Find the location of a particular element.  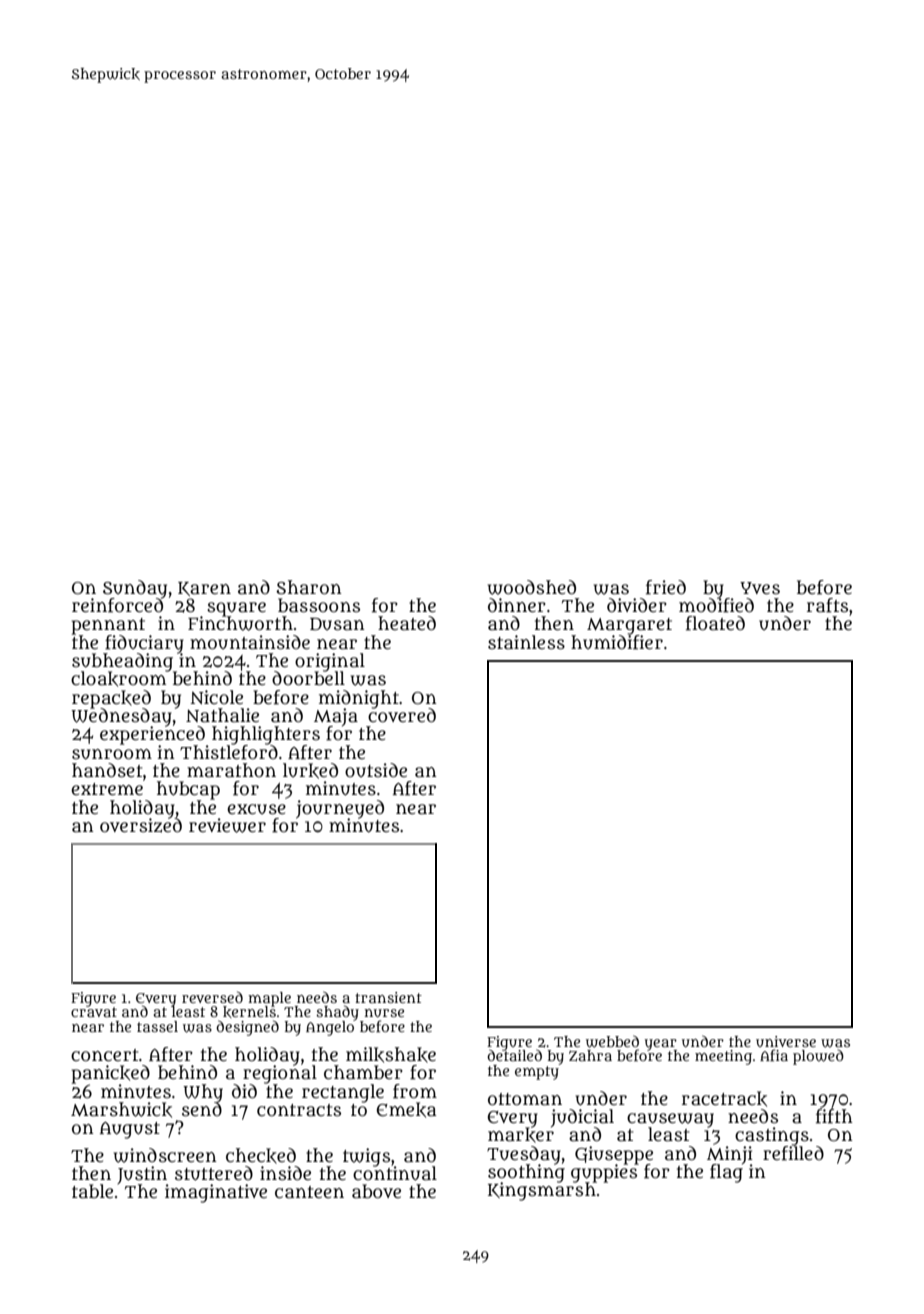

nurse is located at coordinates (384, 1013).
